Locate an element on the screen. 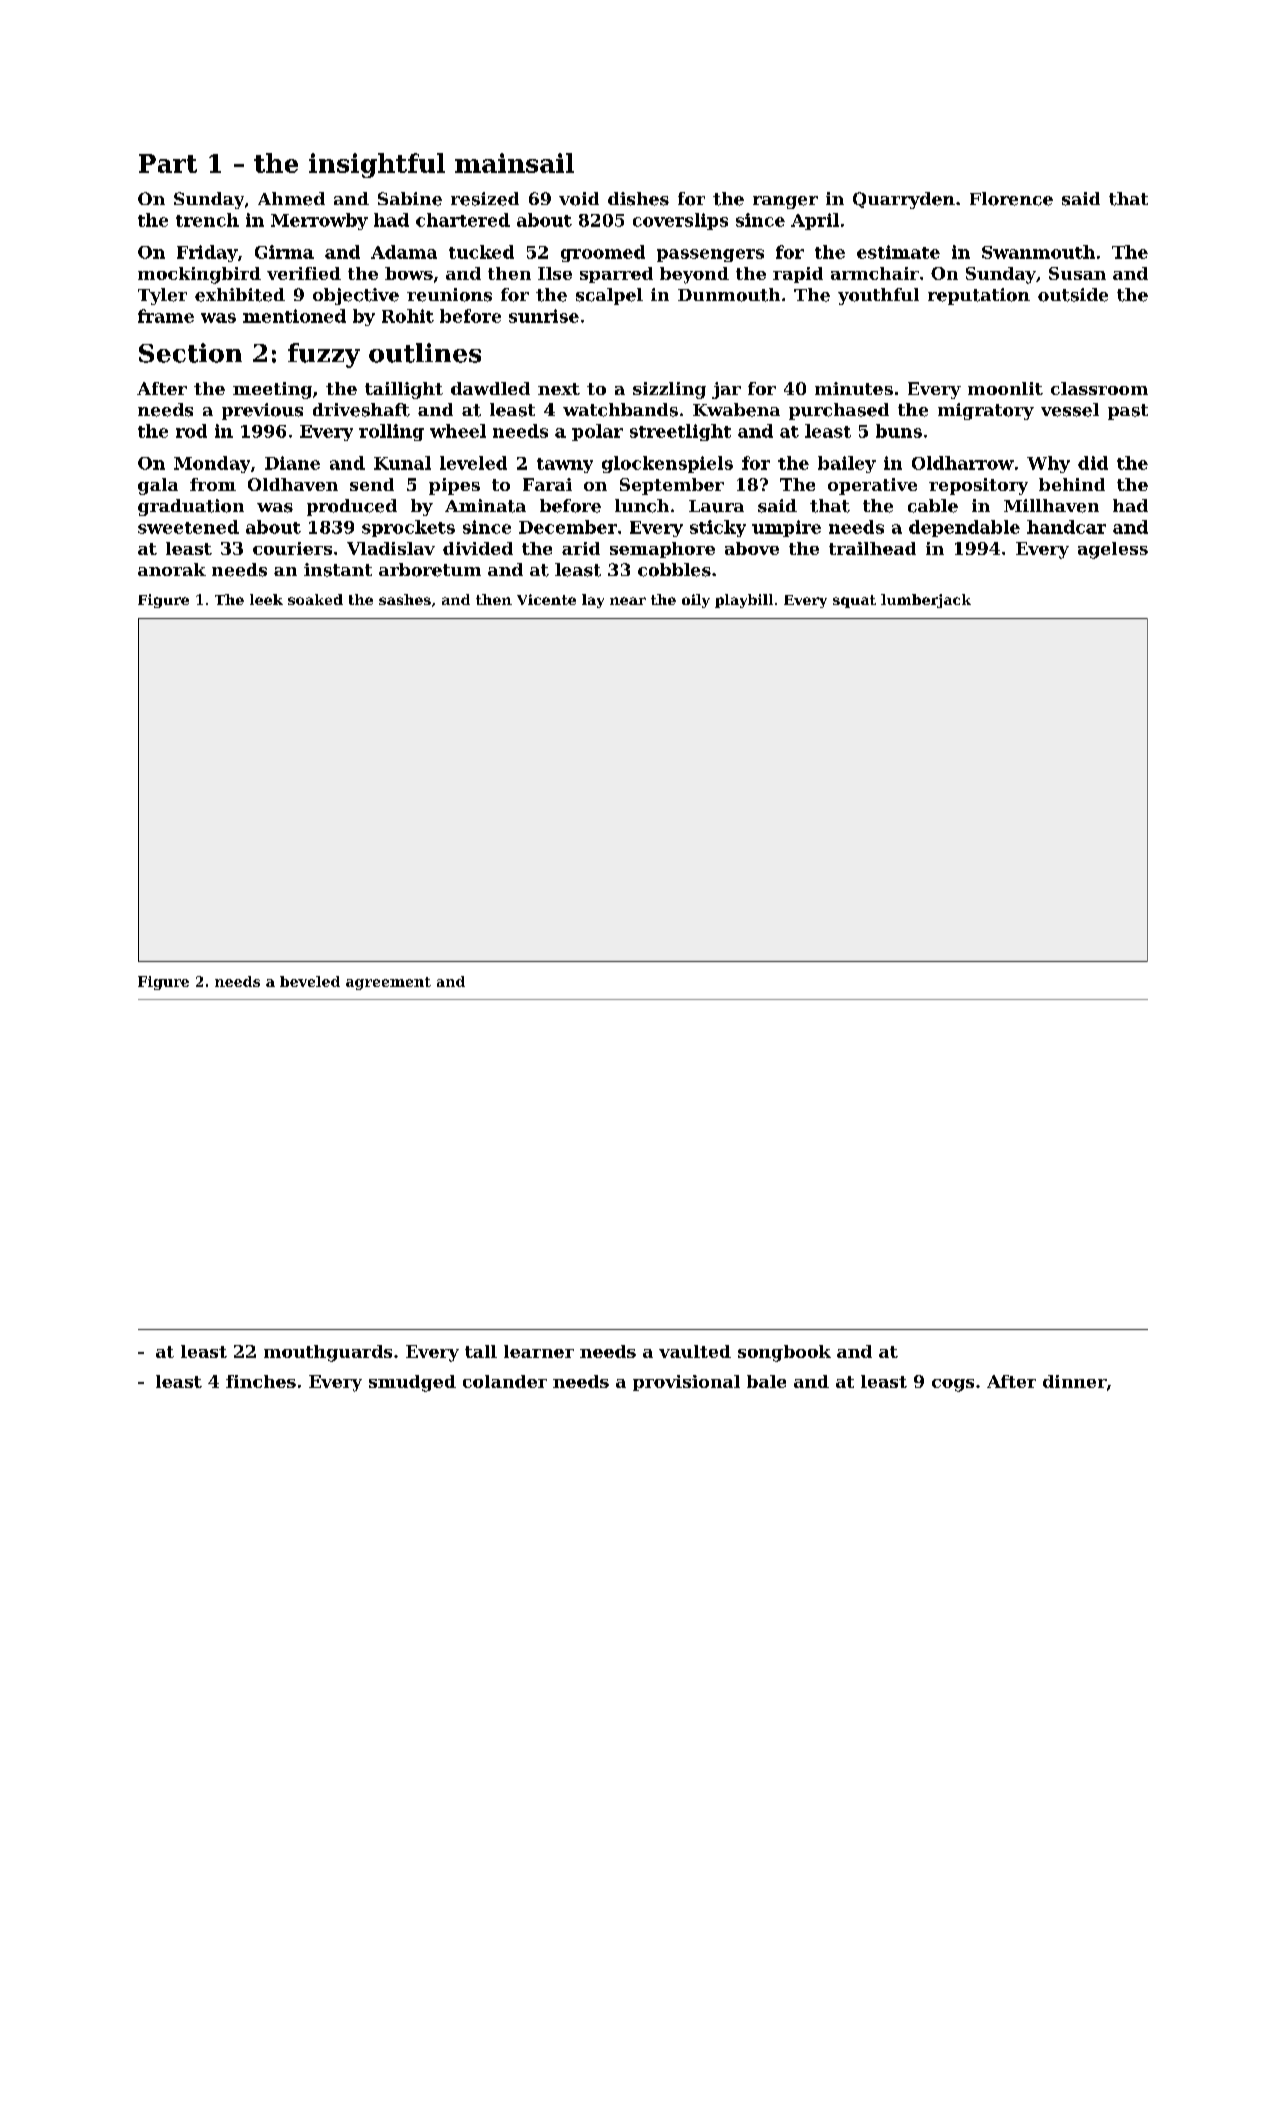 Image resolution: width=1286 pixels, height=2118 pixels. Part is located at coordinates (168, 163).
